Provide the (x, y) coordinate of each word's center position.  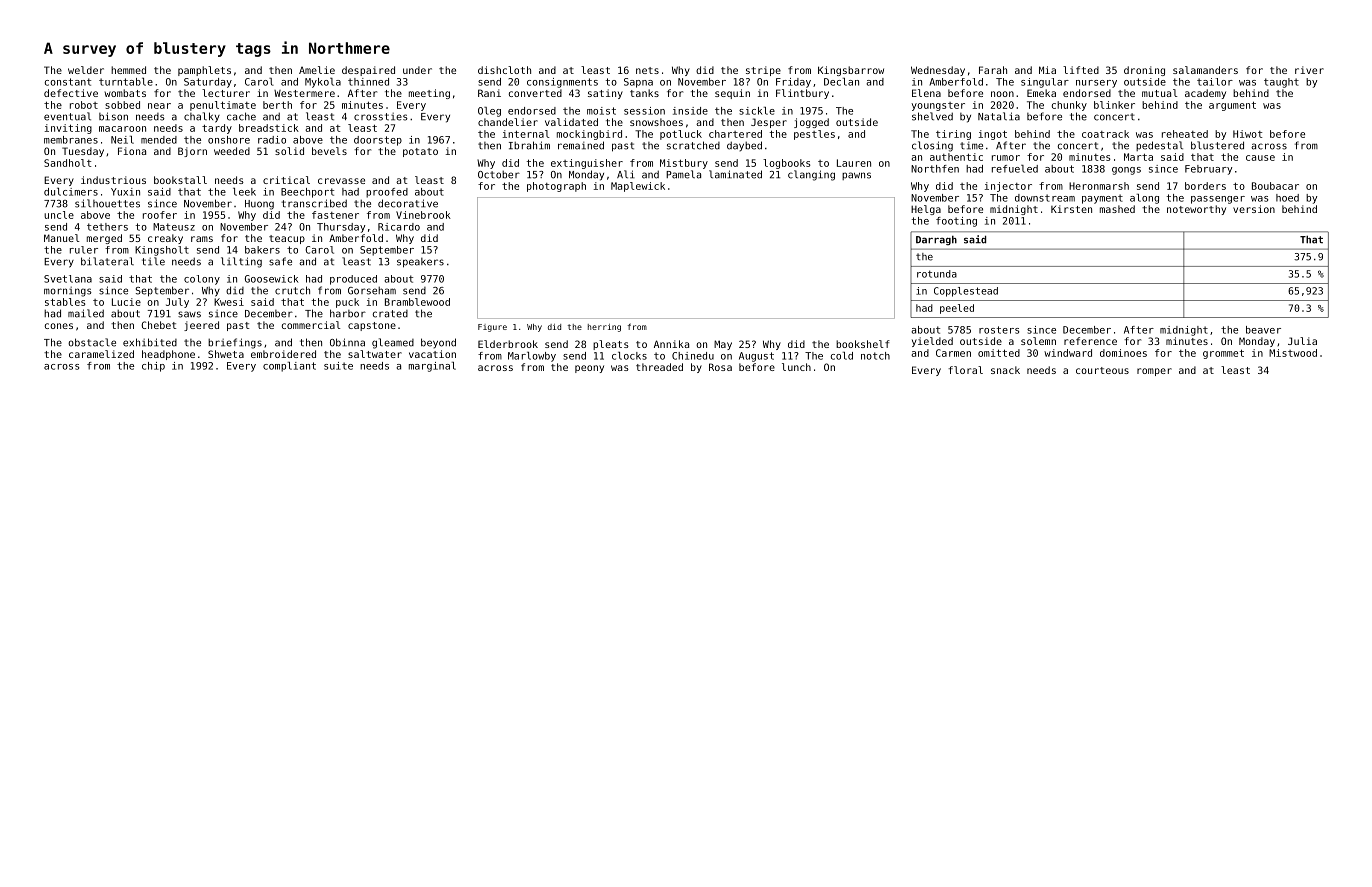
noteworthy (1196, 210)
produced (353, 280)
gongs (1126, 171)
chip (153, 367)
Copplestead (966, 292)
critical (286, 180)
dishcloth (504, 70)
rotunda (937, 274)
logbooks (786, 164)
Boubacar (1275, 186)
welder (86, 70)
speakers (420, 263)
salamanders (1205, 70)
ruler (84, 250)
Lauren (854, 163)
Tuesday (83, 152)
